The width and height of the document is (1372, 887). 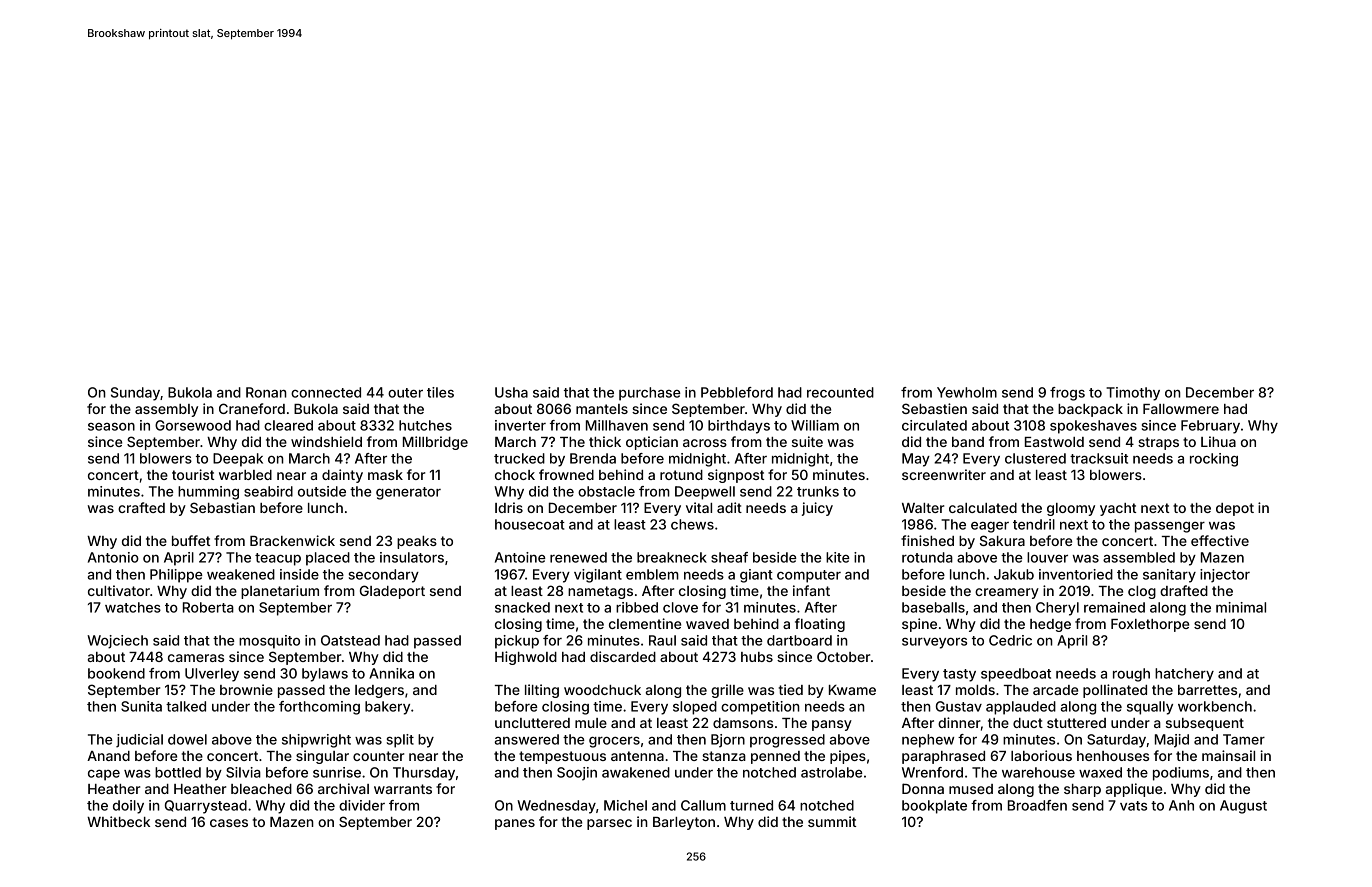 I want to click on Sunday, so click(x=135, y=394).
